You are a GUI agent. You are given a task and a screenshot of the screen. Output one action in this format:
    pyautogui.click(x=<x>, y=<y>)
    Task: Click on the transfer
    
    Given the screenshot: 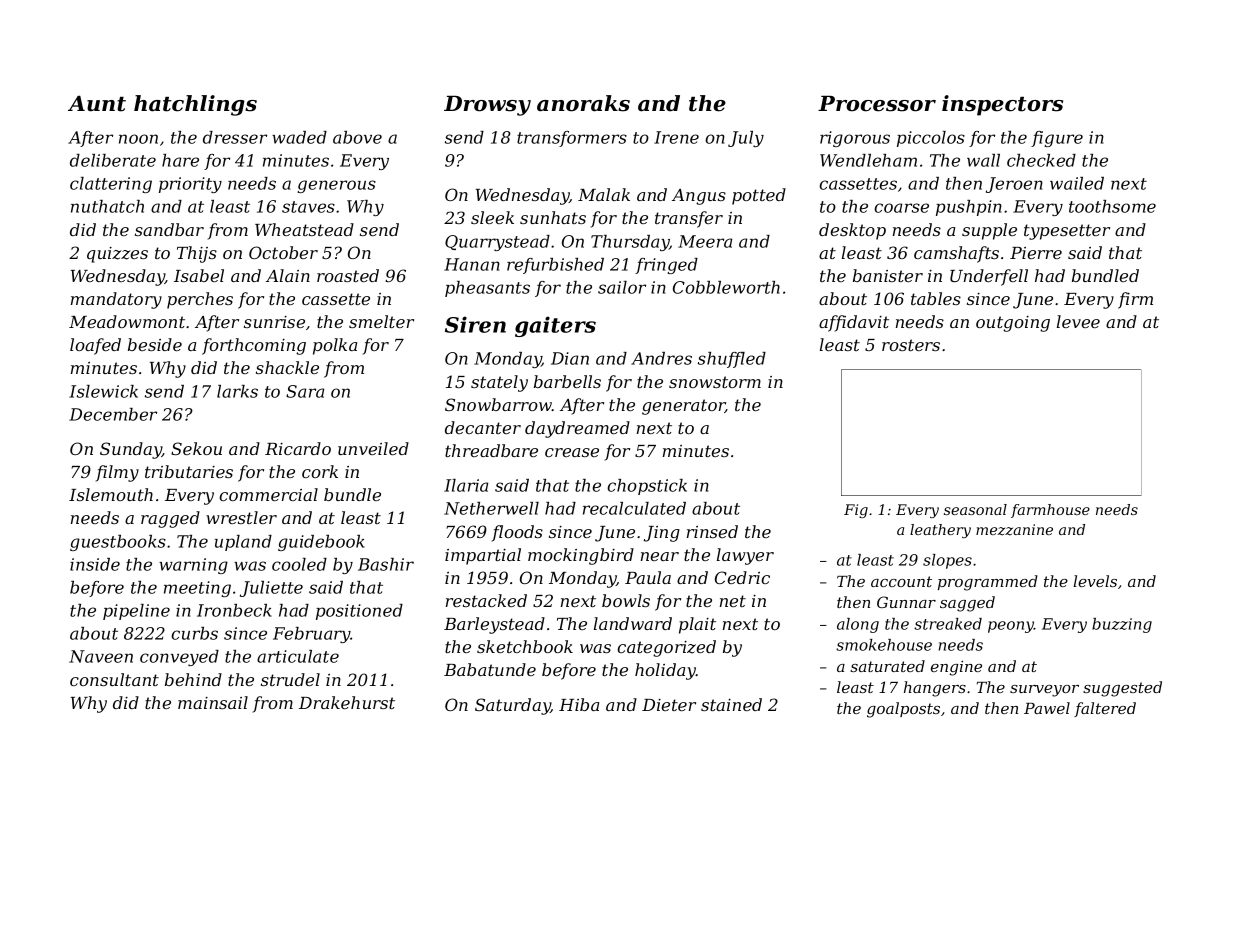 What is the action you would take?
    pyautogui.click(x=689, y=219)
